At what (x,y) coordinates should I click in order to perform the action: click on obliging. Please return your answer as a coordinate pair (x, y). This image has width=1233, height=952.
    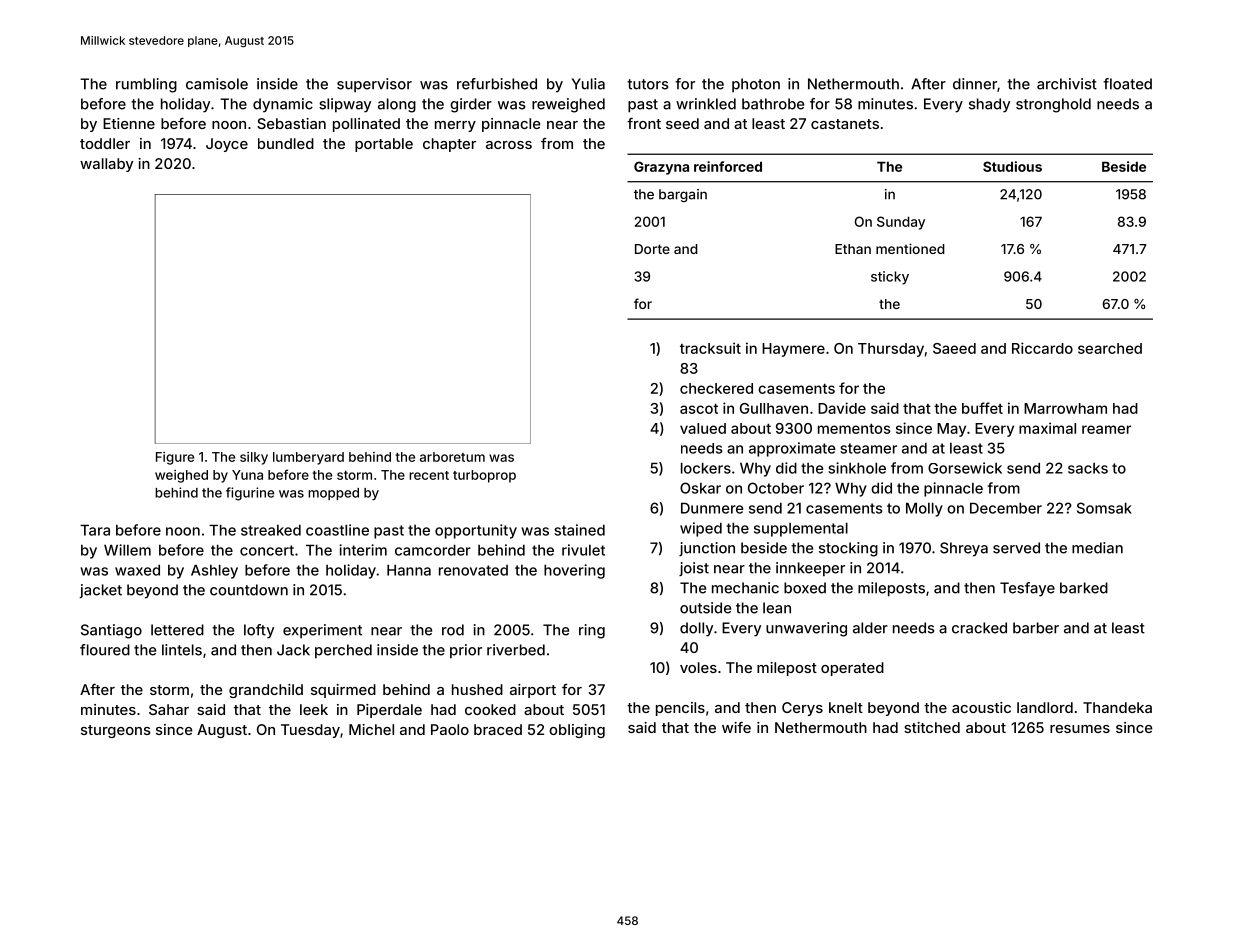
    Looking at the image, I should click on (577, 731).
